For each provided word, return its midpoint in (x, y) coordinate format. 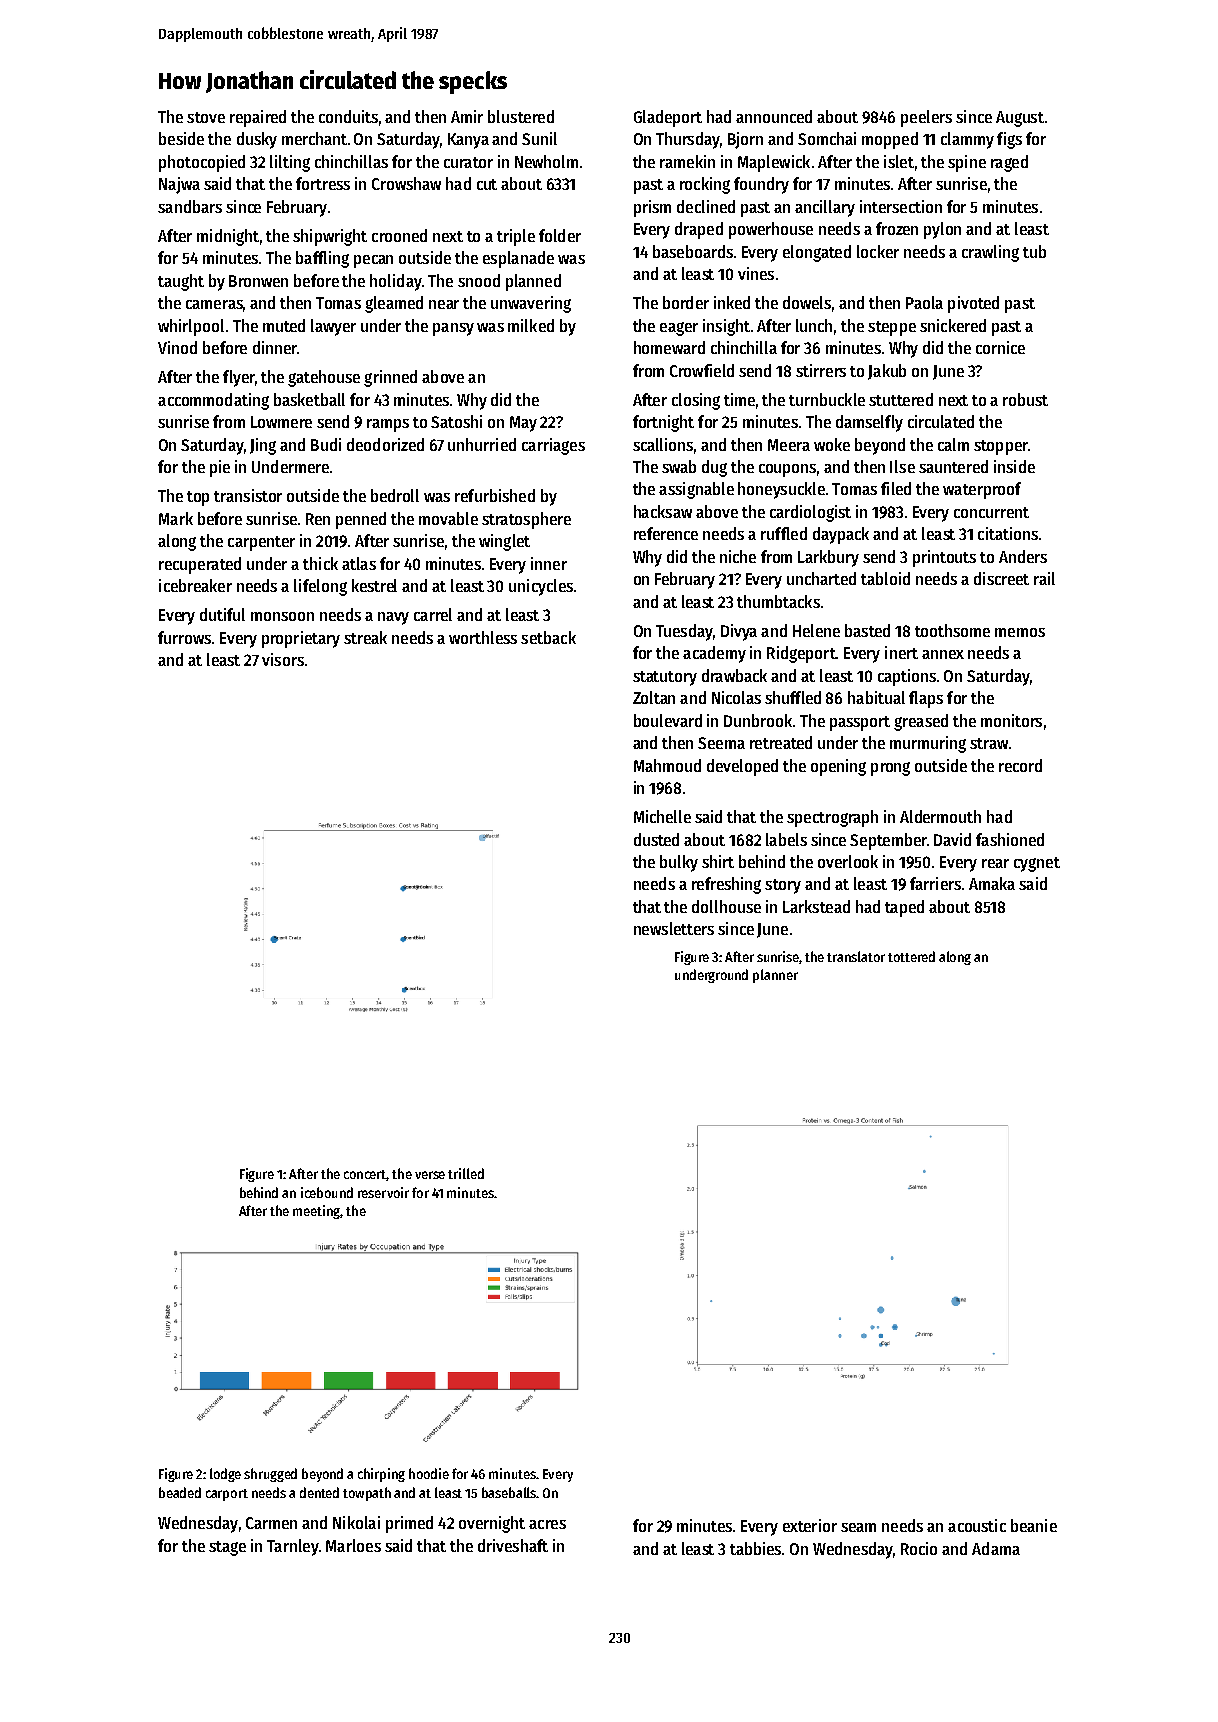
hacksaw (663, 511)
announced (774, 116)
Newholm (546, 161)
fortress (323, 183)
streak (365, 637)
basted (867, 630)
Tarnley (292, 1547)
